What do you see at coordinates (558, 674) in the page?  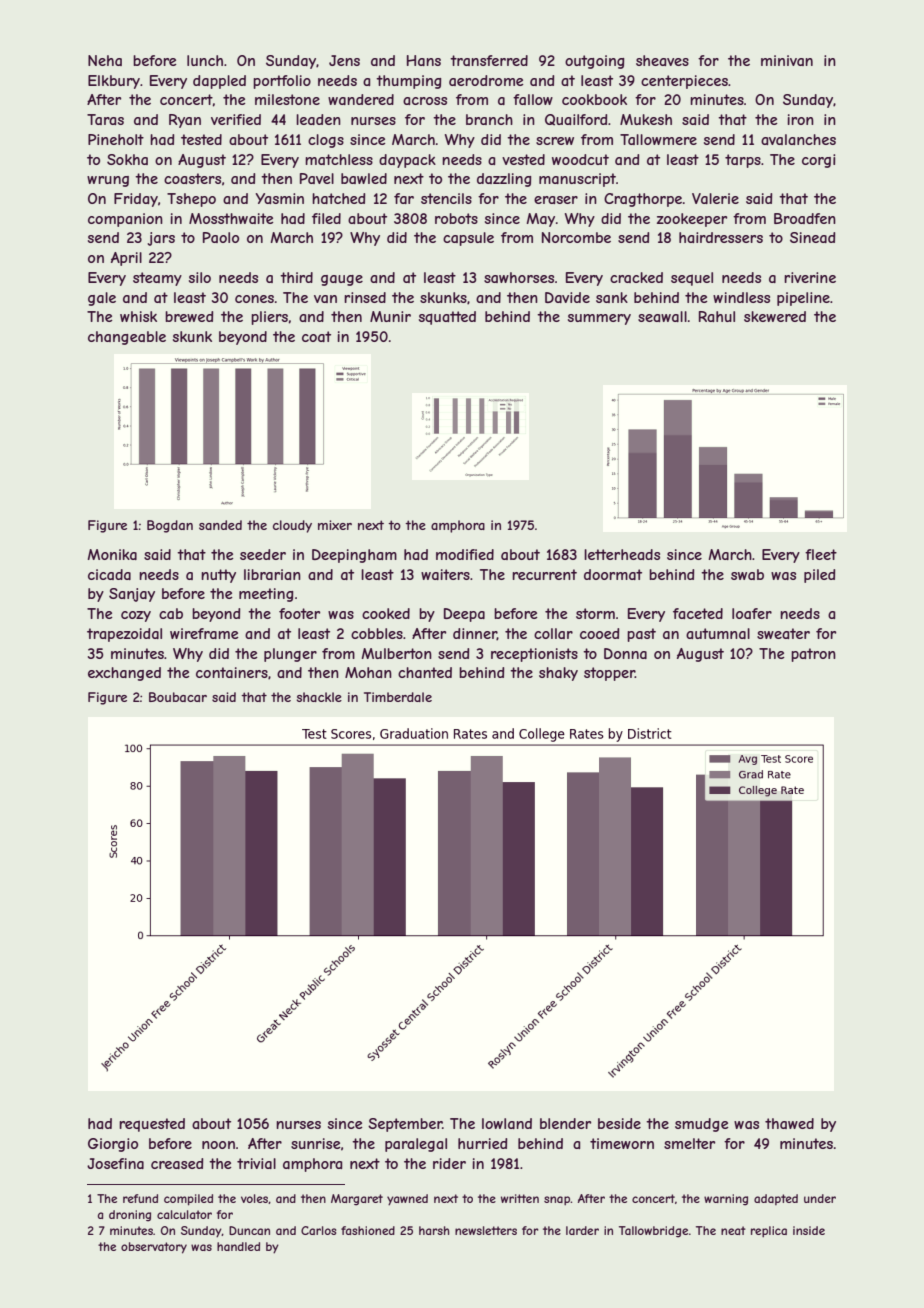 I see `shaky` at bounding box center [558, 674].
